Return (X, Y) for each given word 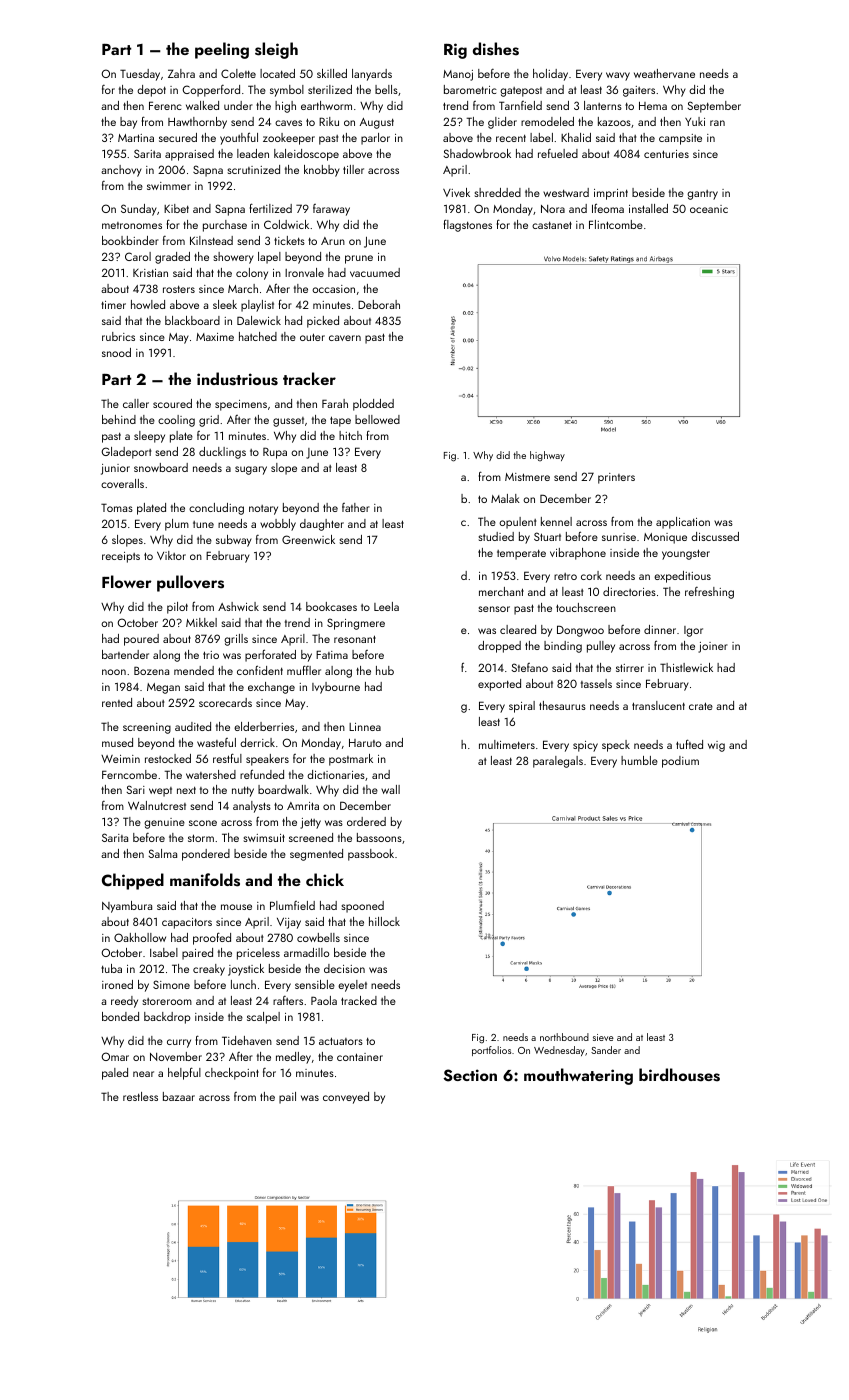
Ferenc (165, 105)
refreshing (709, 593)
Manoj (458, 75)
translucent (658, 705)
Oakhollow (140, 937)
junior (115, 469)
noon (114, 672)
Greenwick (308, 539)
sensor (494, 609)
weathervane (664, 73)
